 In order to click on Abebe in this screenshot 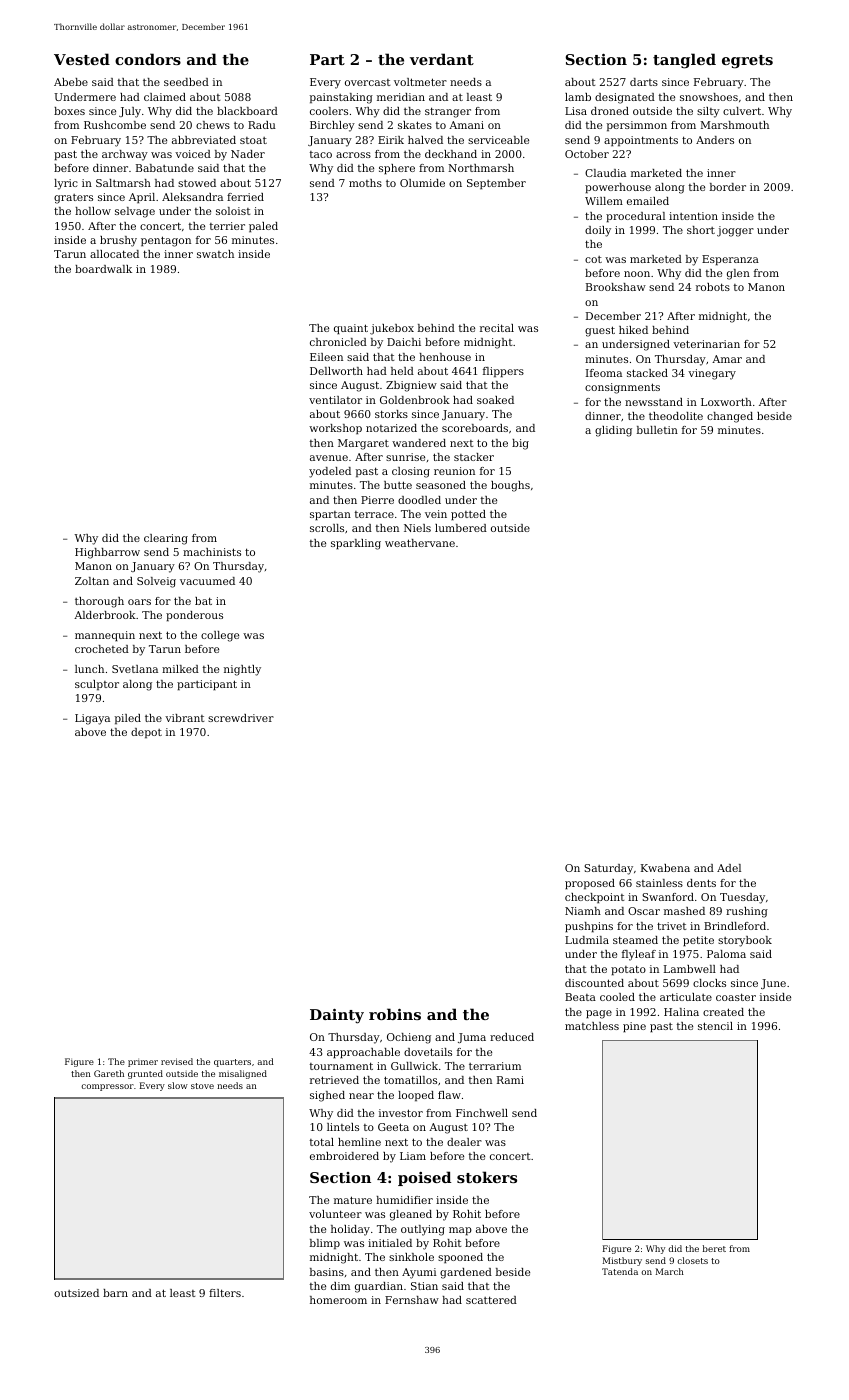, I will do `click(71, 82)`.
